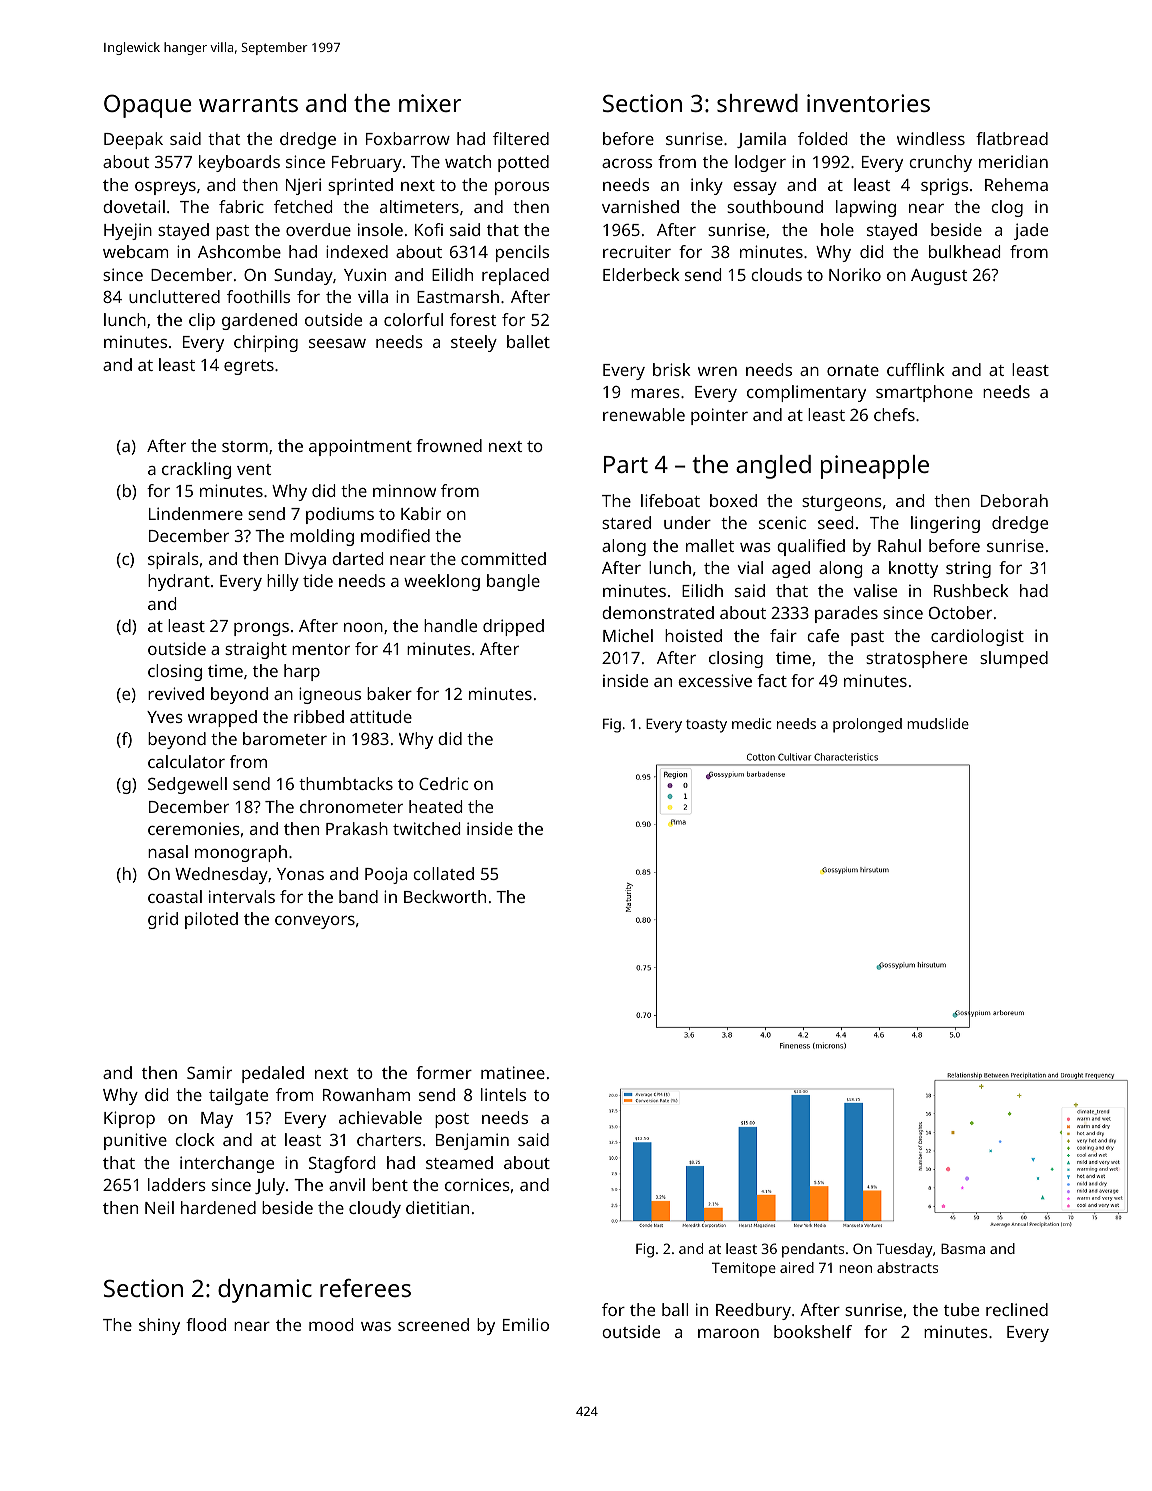 This document has height=1491, width=1152. I want to click on cloudy, so click(375, 1209).
